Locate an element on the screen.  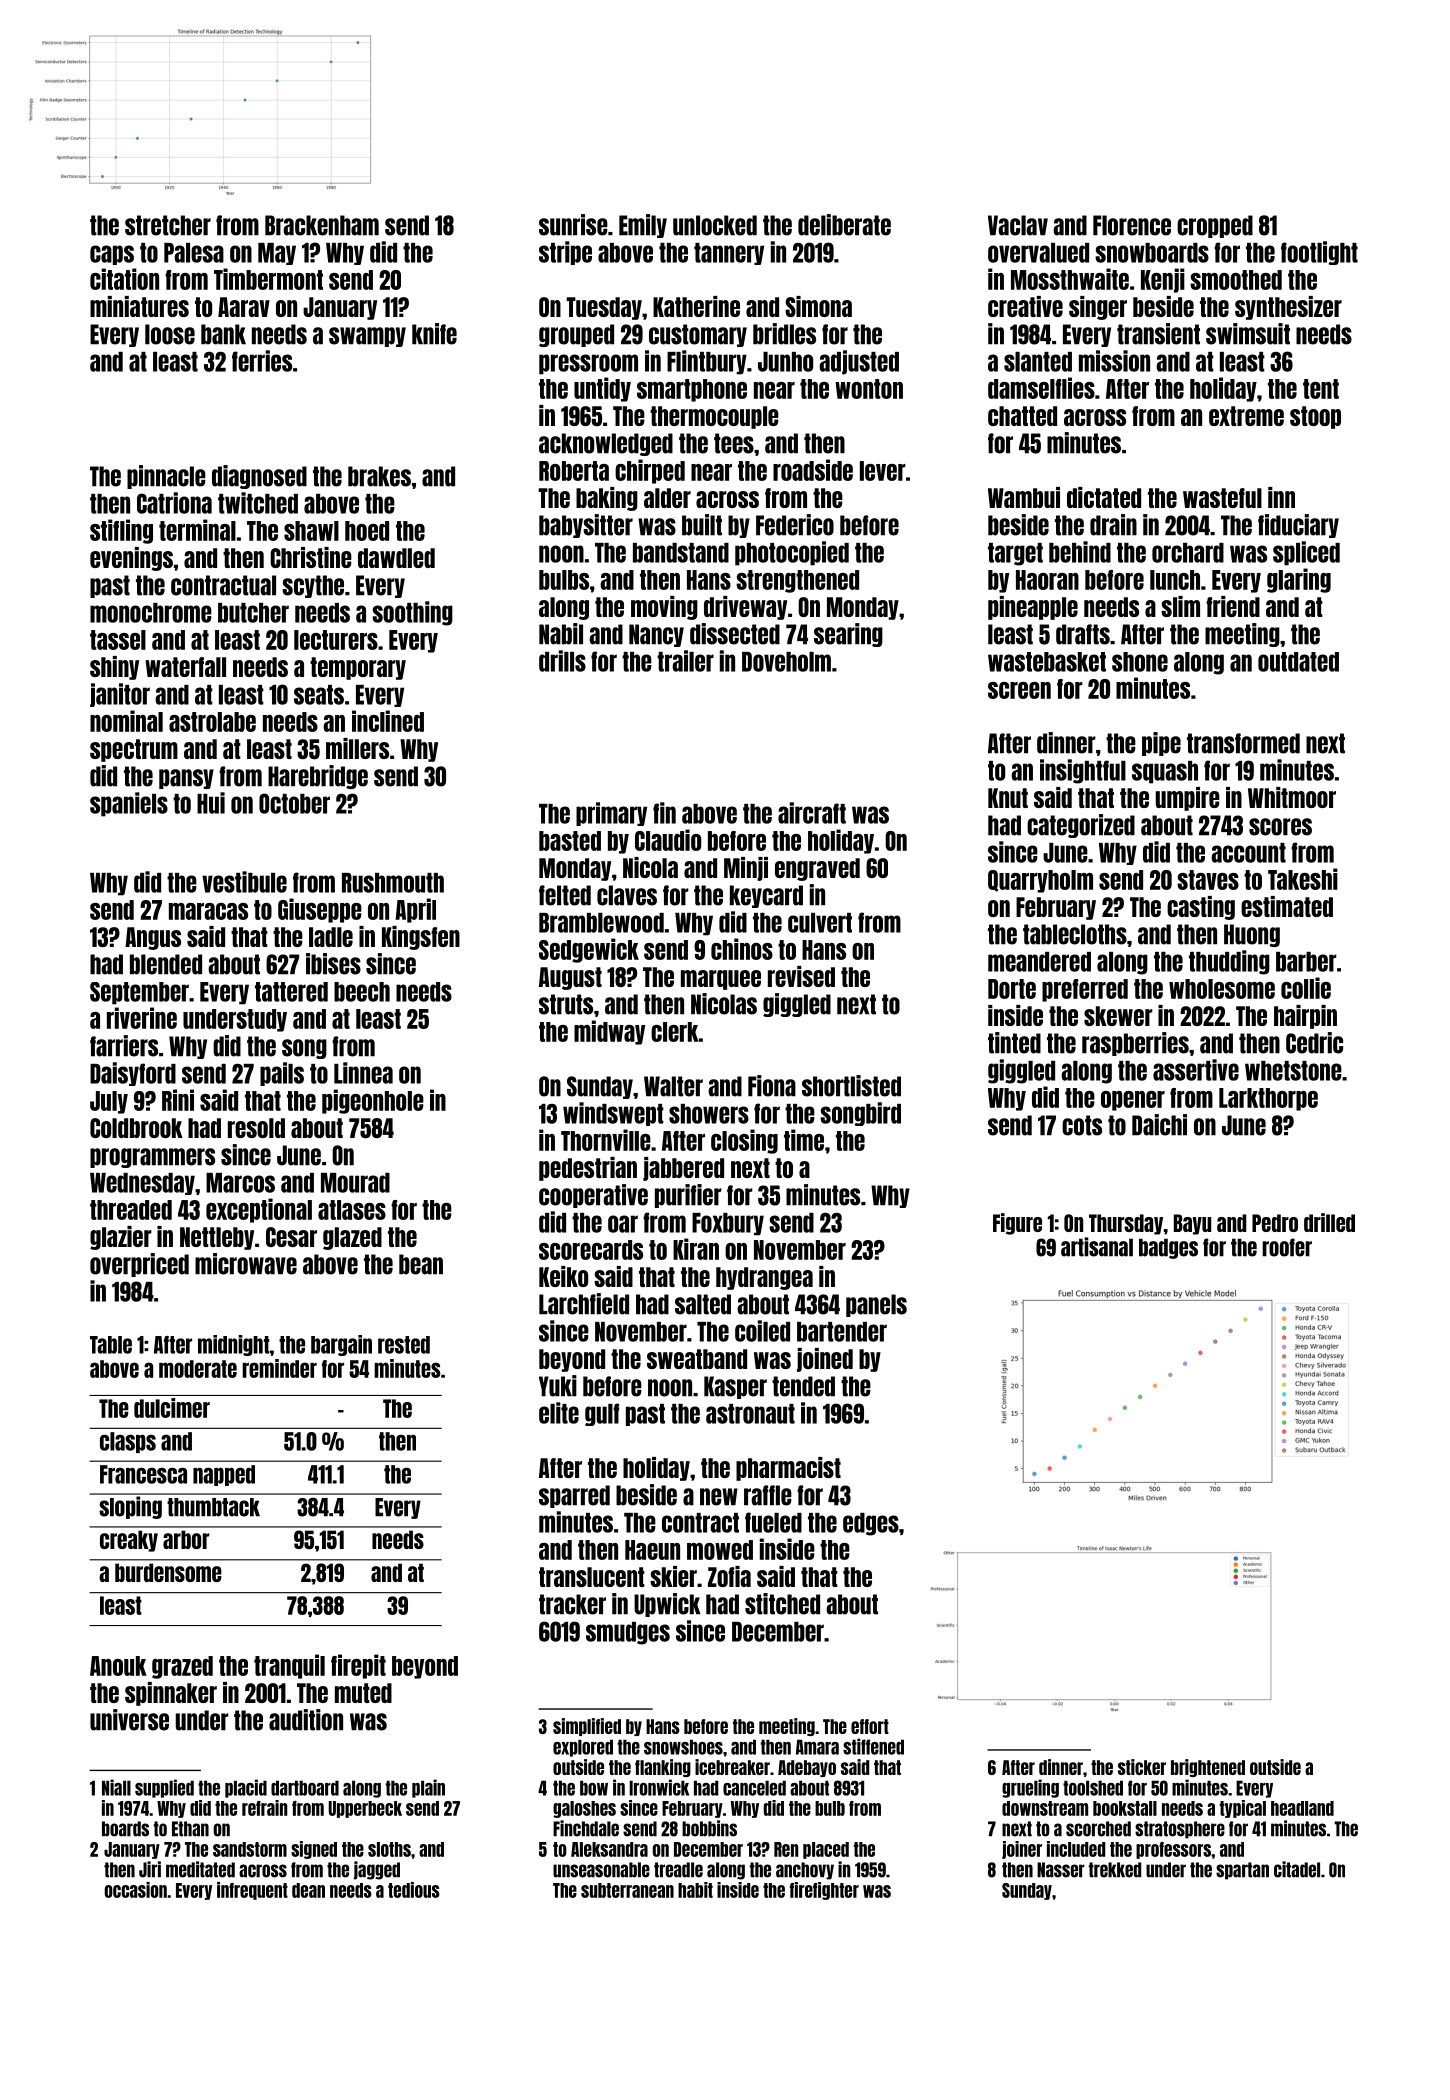
roofer is located at coordinates (1287, 1247).
